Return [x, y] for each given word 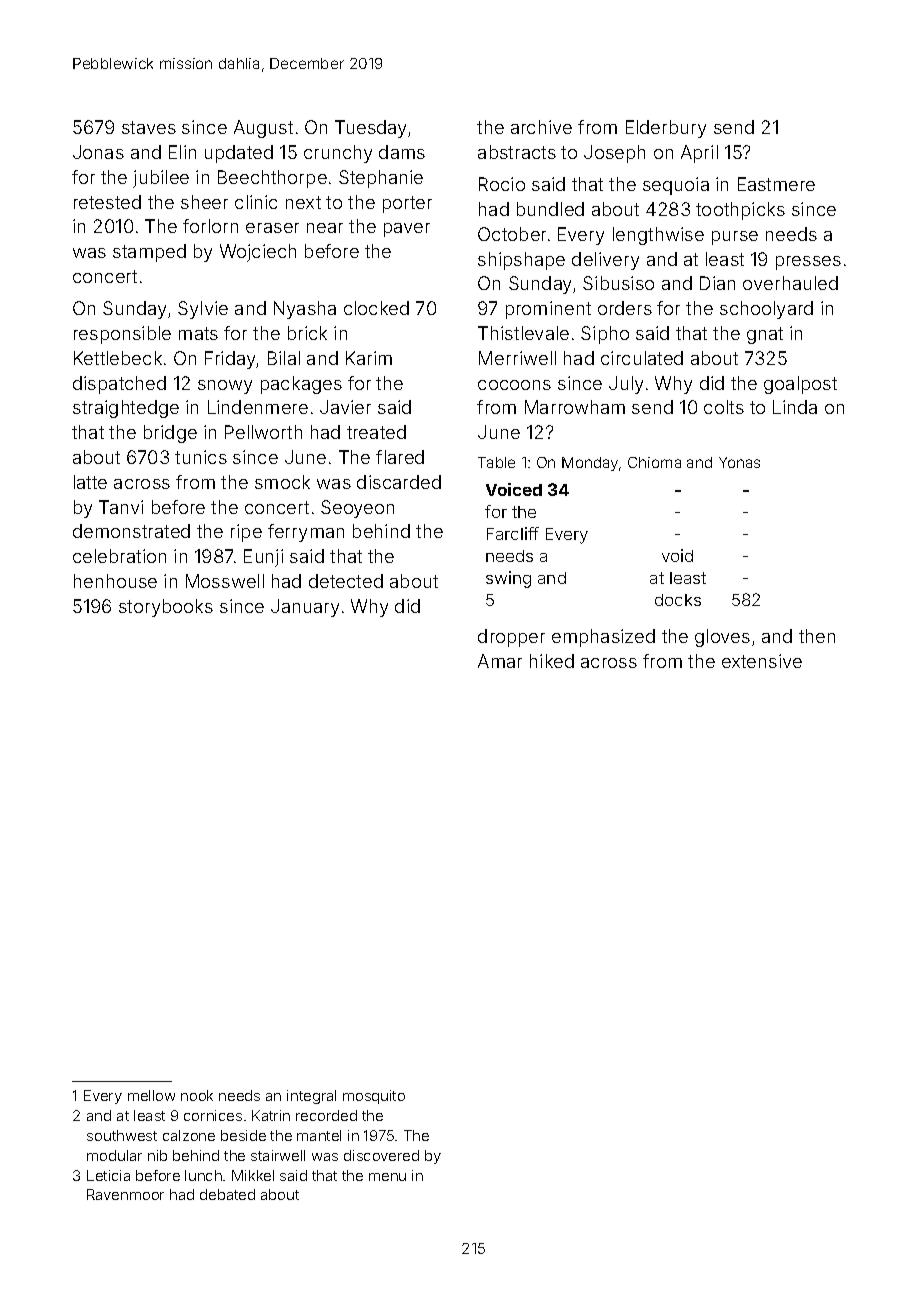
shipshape [521, 261]
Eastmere [776, 184]
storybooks [166, 608]
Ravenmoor [125, 1194]
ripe [246, 533]
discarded [399, 482]
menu [387, 1177]
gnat [765, 335]
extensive [762, 661]
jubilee [161, 179]
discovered [381, 1155]
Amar [500, 661]
